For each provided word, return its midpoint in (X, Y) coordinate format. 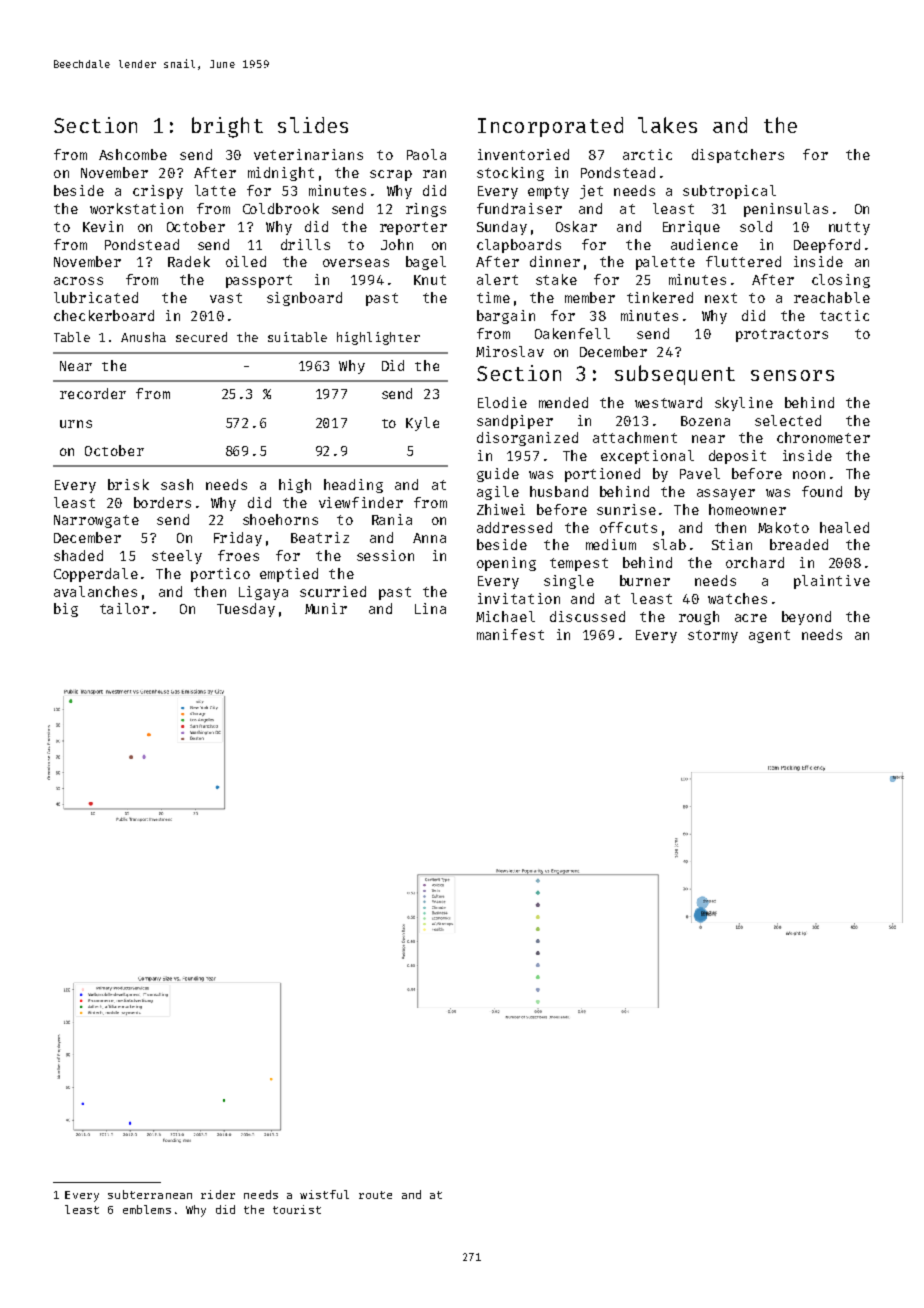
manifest (510, 634)
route (375, 1195)
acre (751, 618)
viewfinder (361, 502)
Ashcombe (133, 154)
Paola (426, 154)
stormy (713, 636)
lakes (667, 125)
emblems (147, 1209)
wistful (324, 1194)
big (66, 610)
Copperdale (96, 575)
